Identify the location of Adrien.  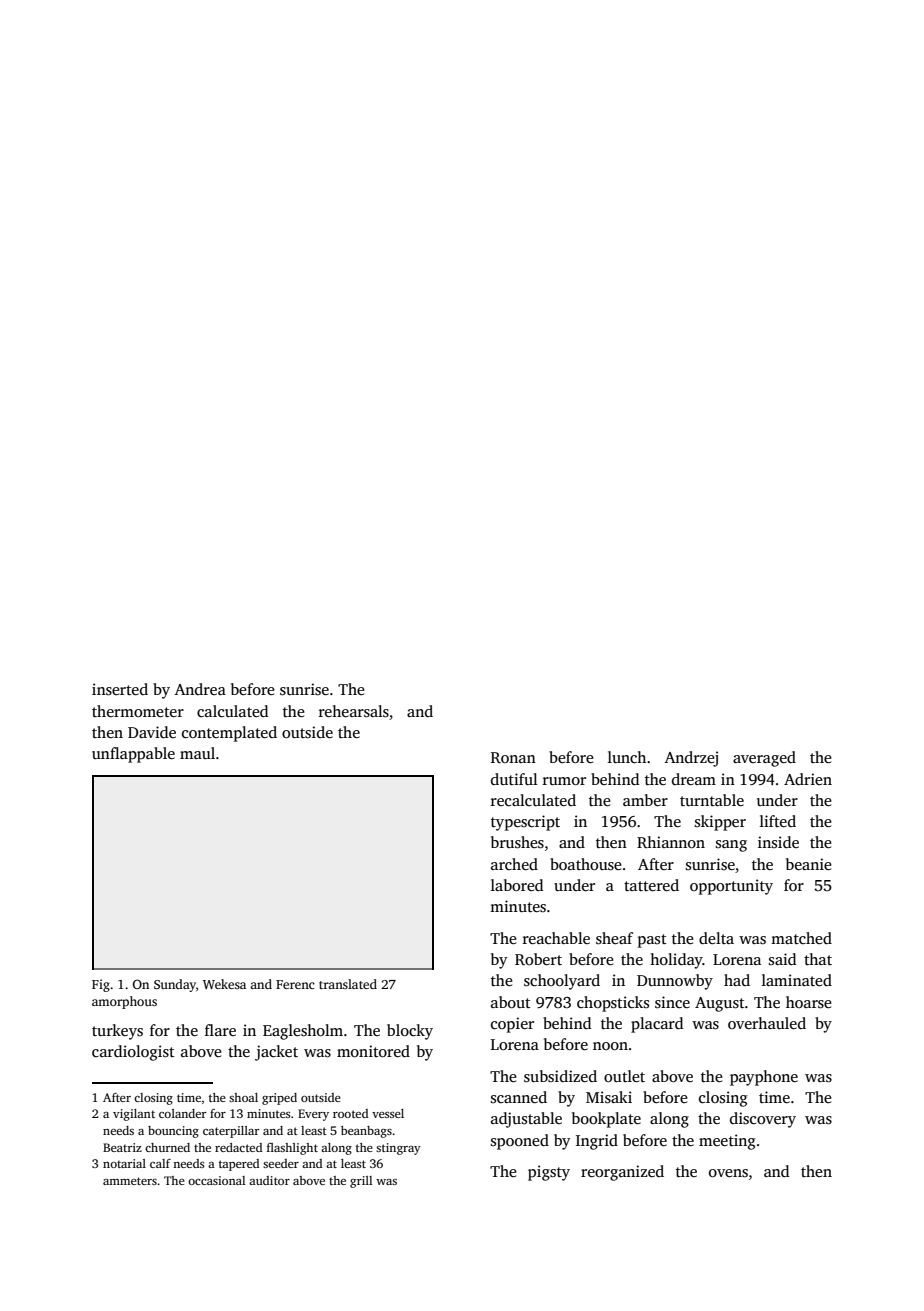
(808, 779).
